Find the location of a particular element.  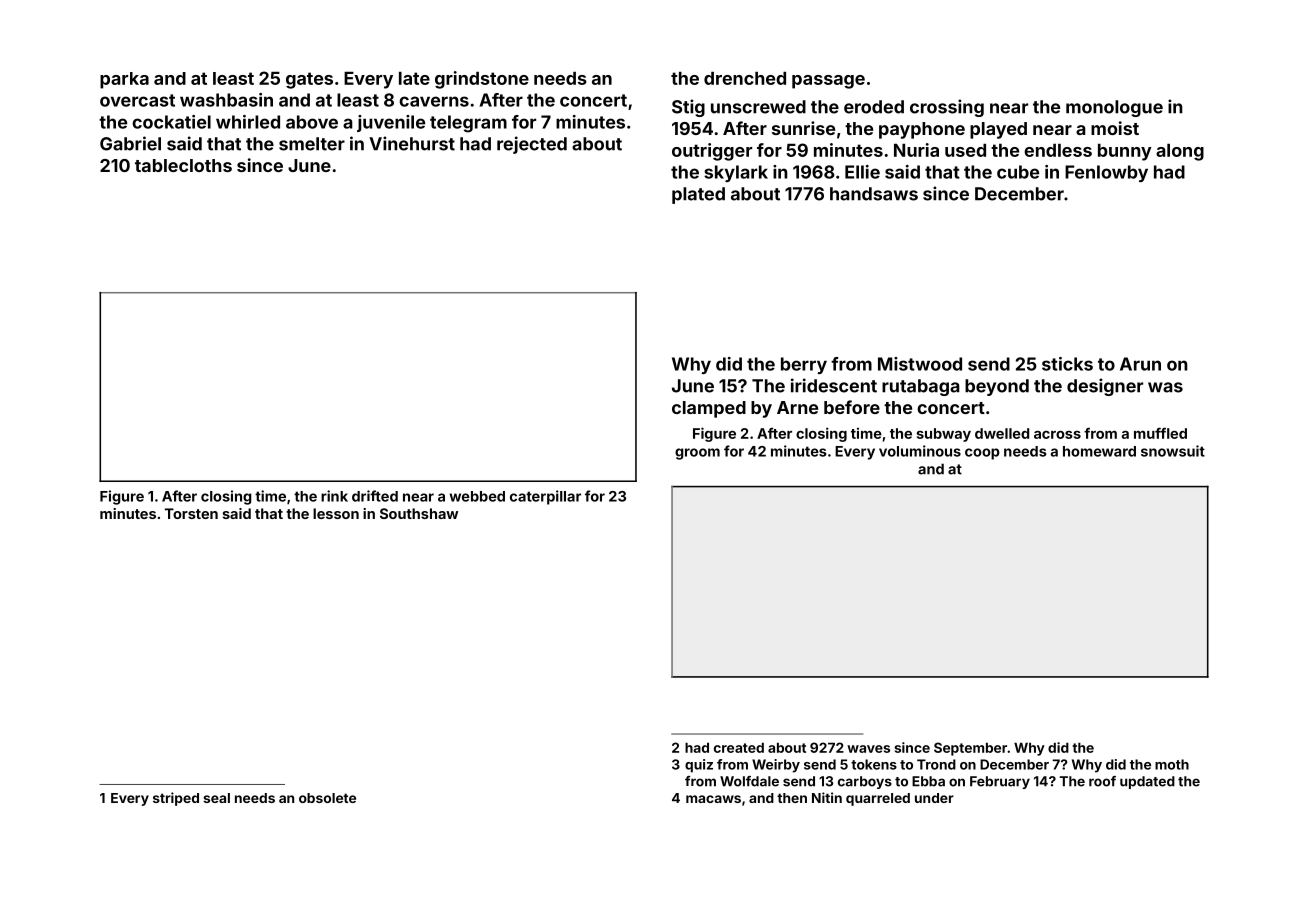

caverns is located at coordinates (434, 101).
